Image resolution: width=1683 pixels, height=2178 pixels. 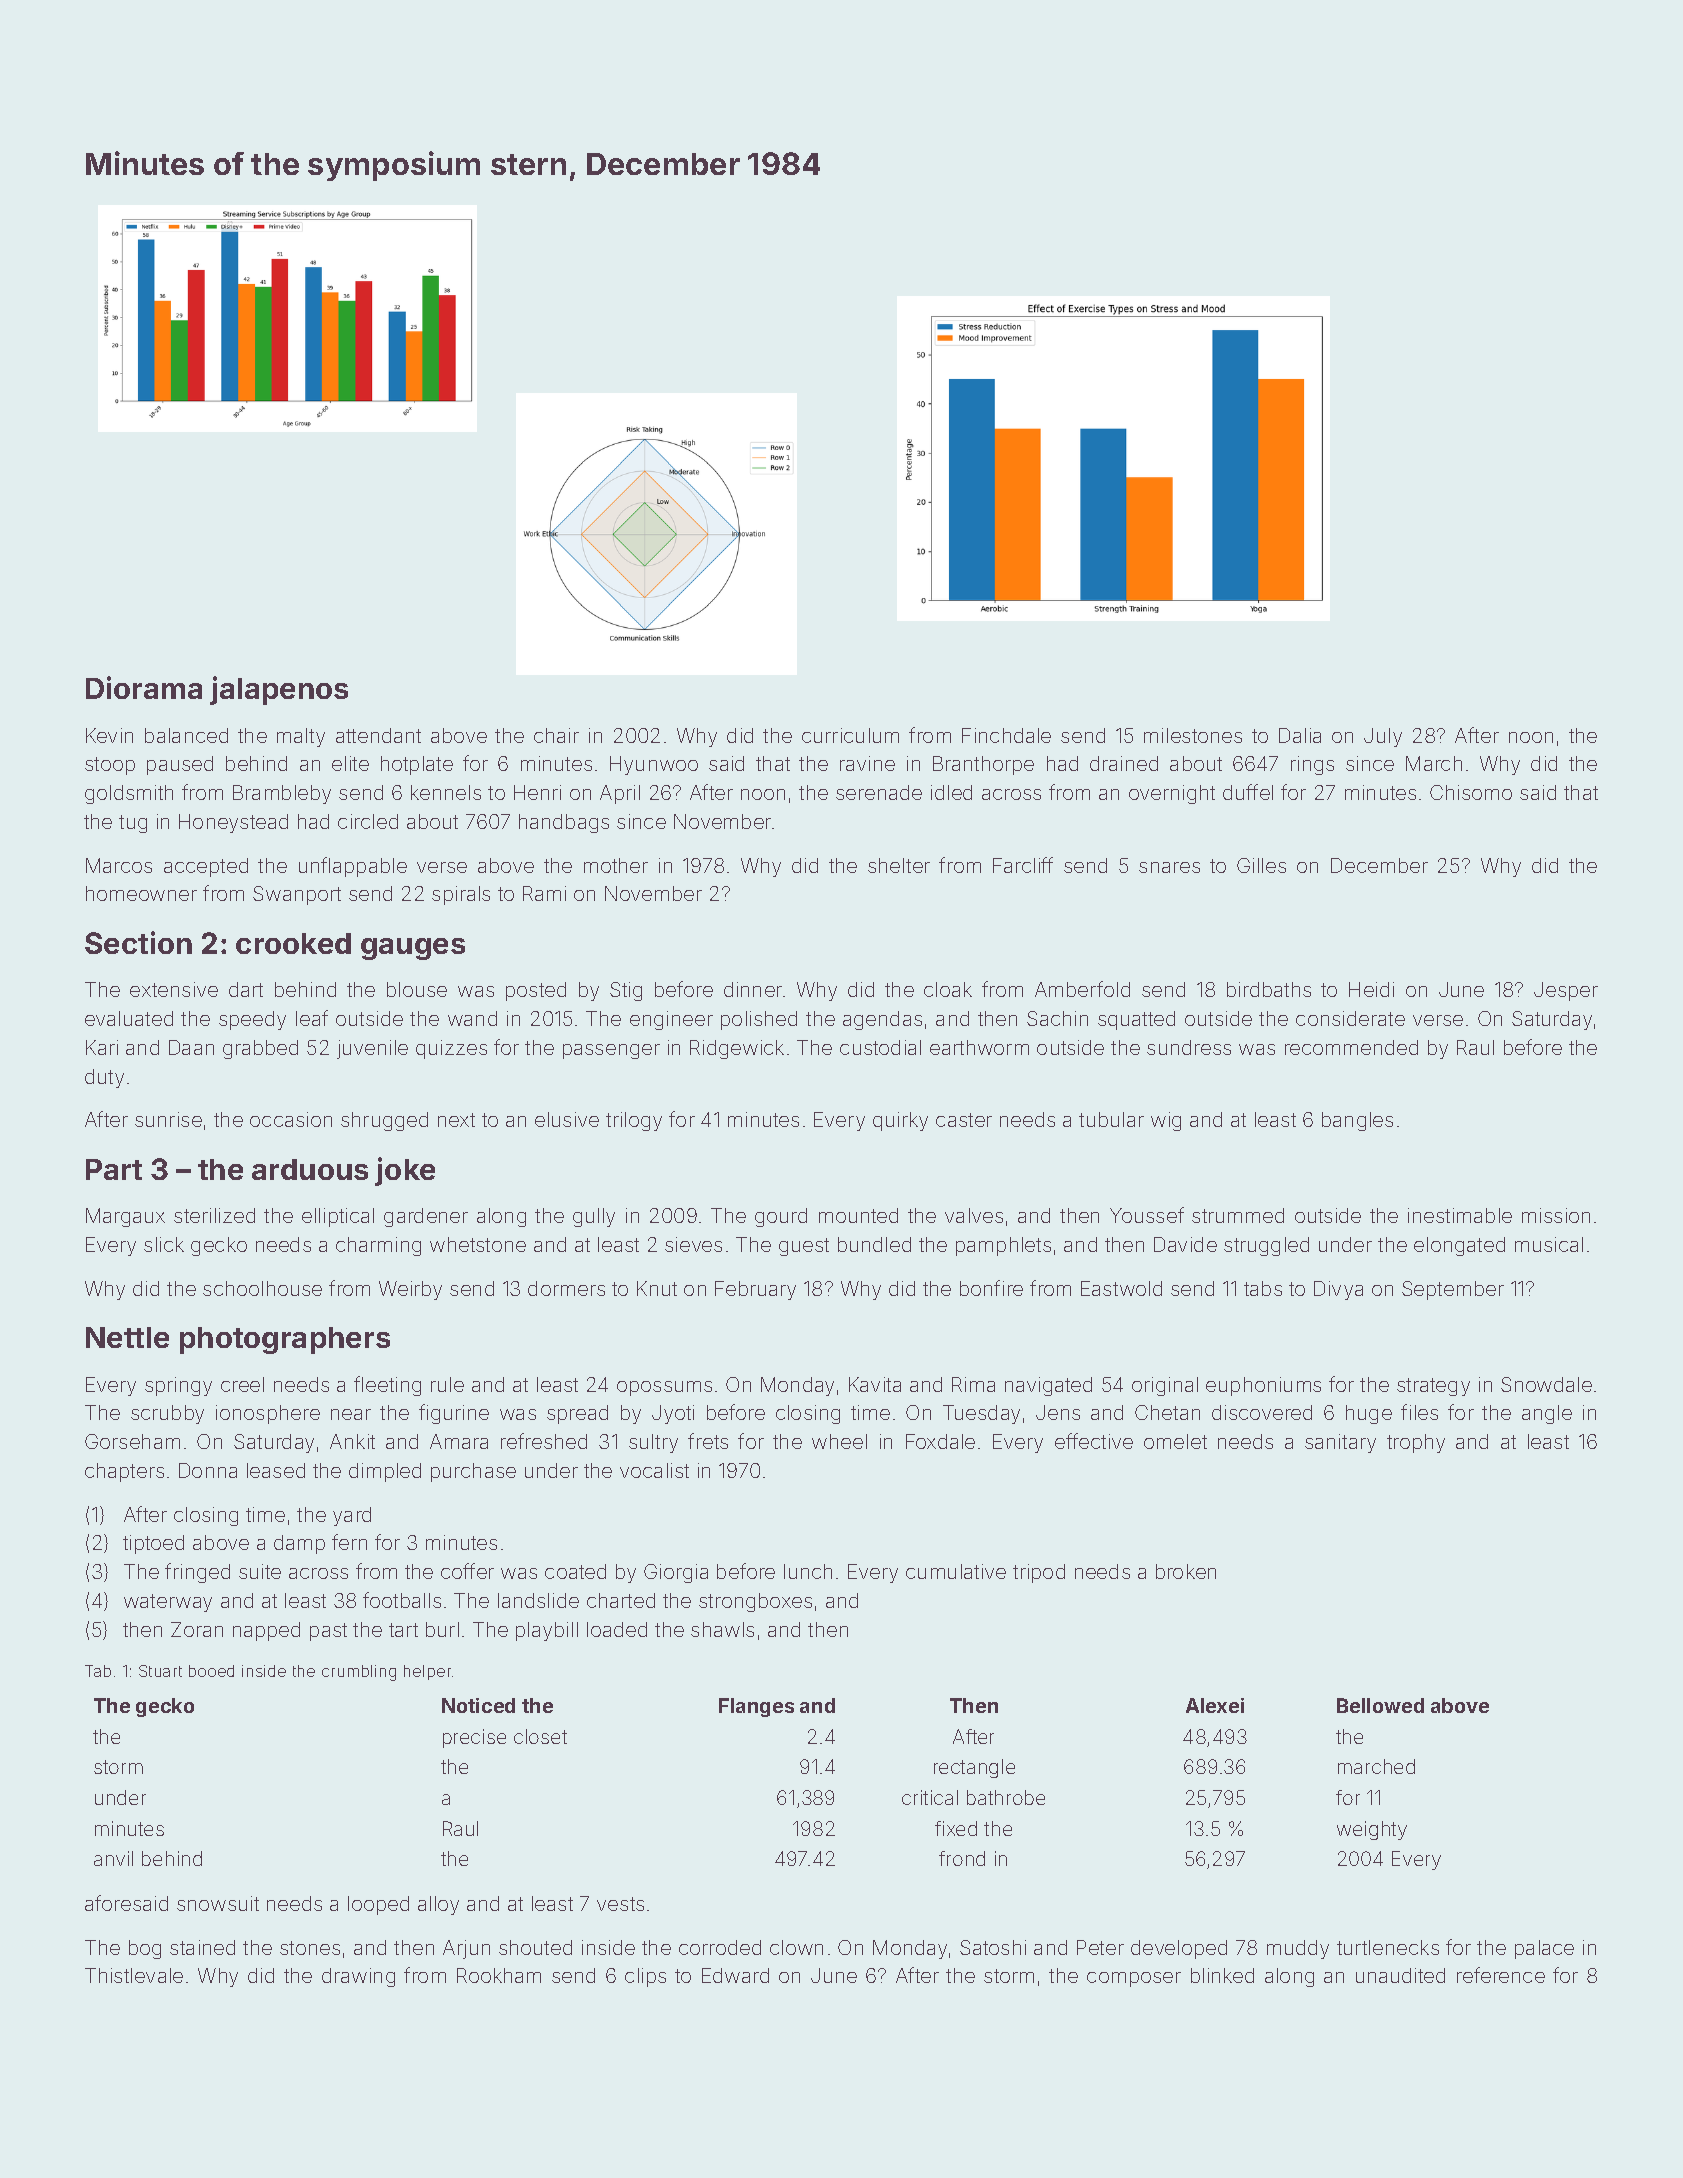 I want to click on Divya, so click(x=1338, y=1290).
